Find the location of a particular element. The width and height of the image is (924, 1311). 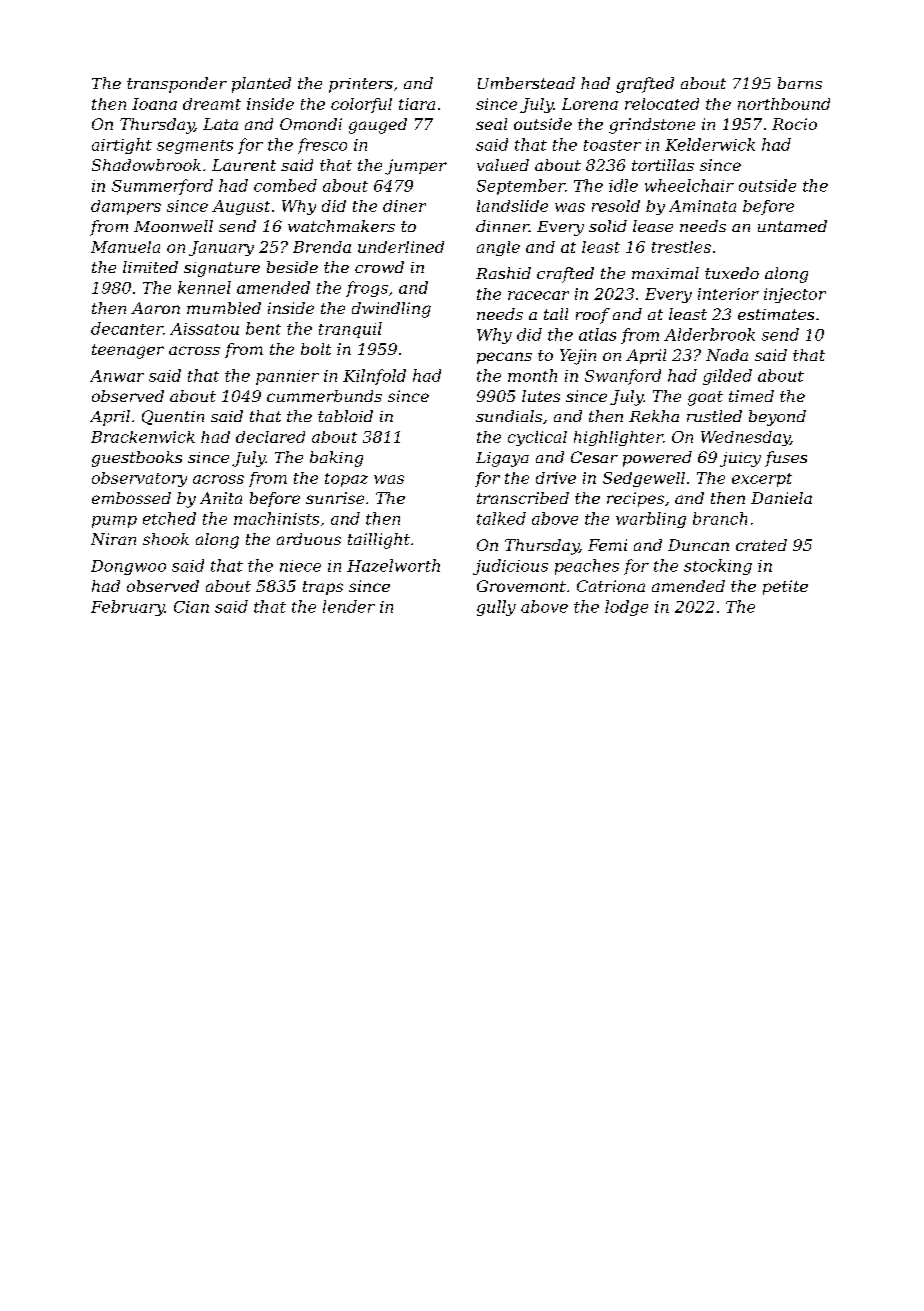

Rocio is located at coordinates (794, 124).
